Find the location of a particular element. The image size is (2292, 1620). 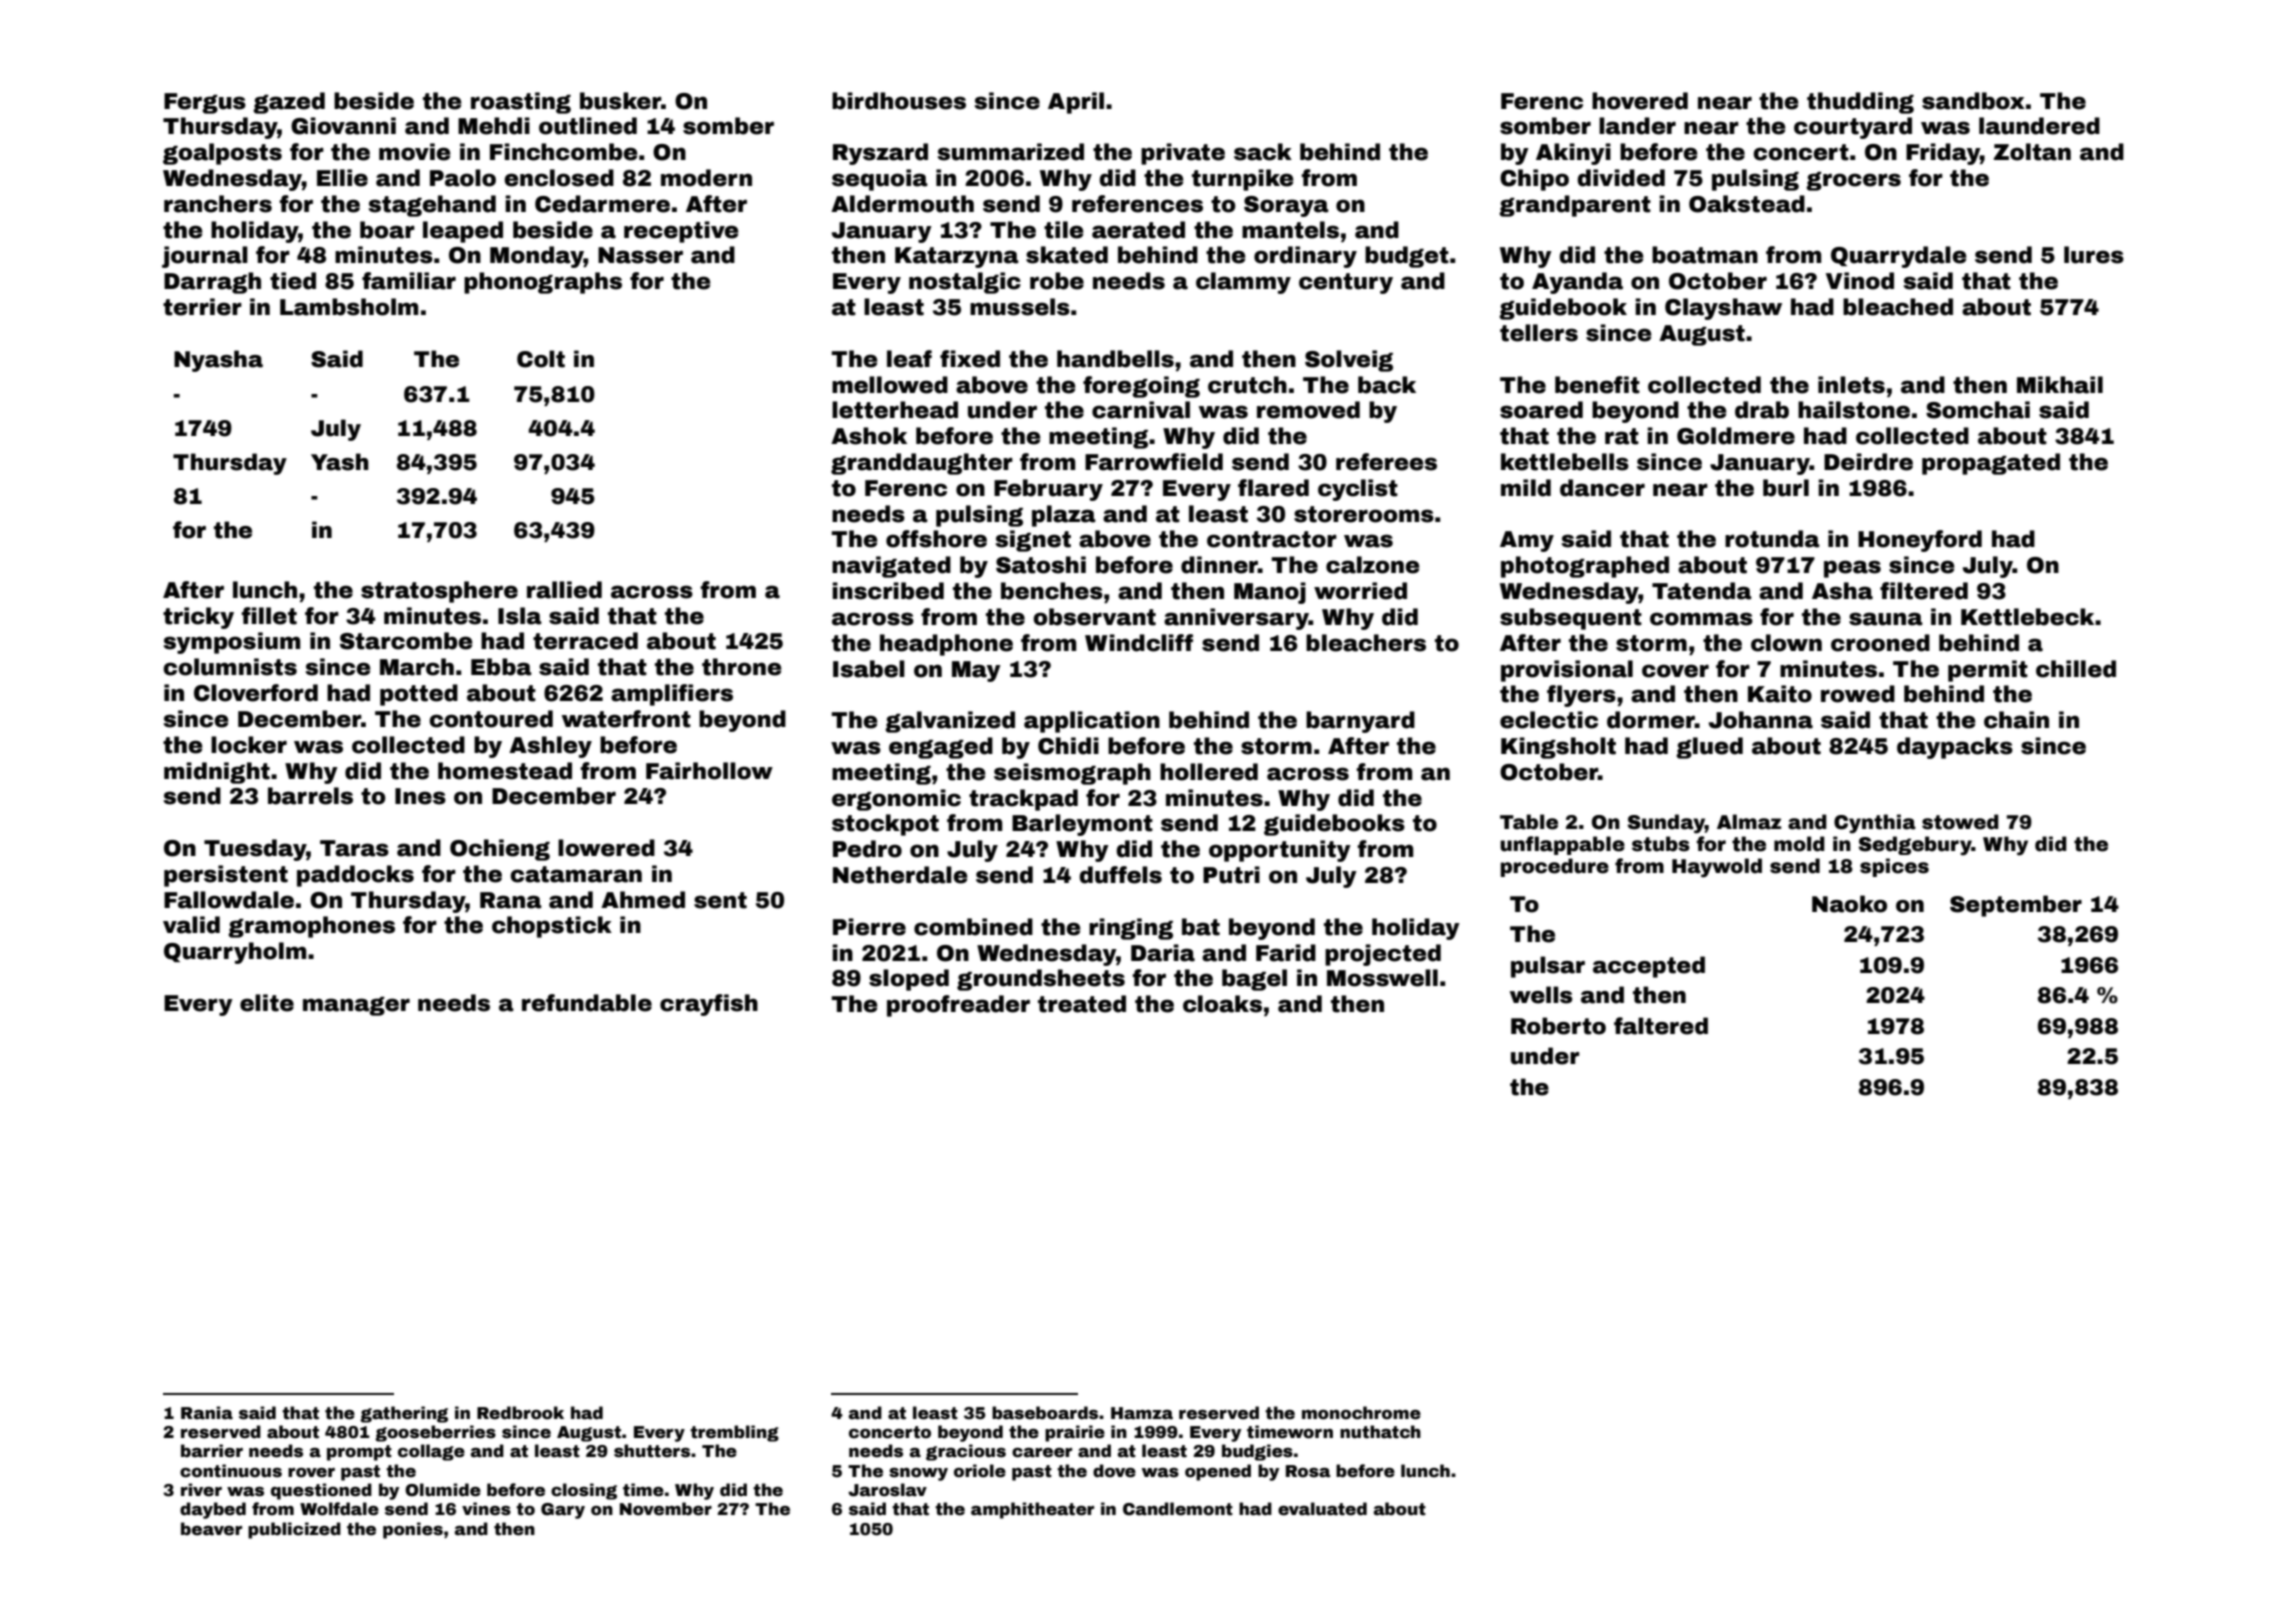

Netherdale is located at coordinates (900, 875).
